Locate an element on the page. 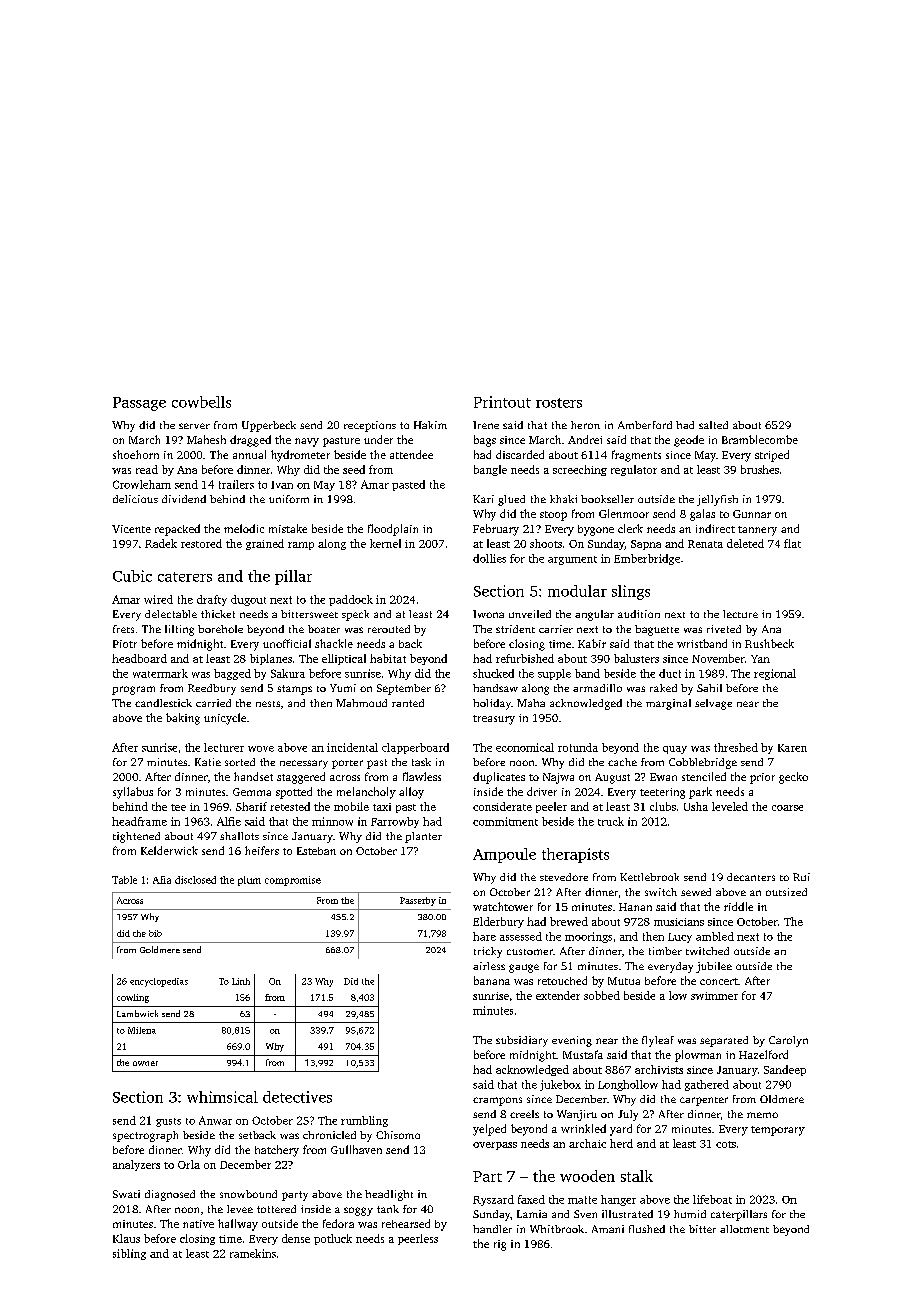 Image resolution: width=924 pixels, height=1308 pixels. salted is located at coordinates (713, 425).
